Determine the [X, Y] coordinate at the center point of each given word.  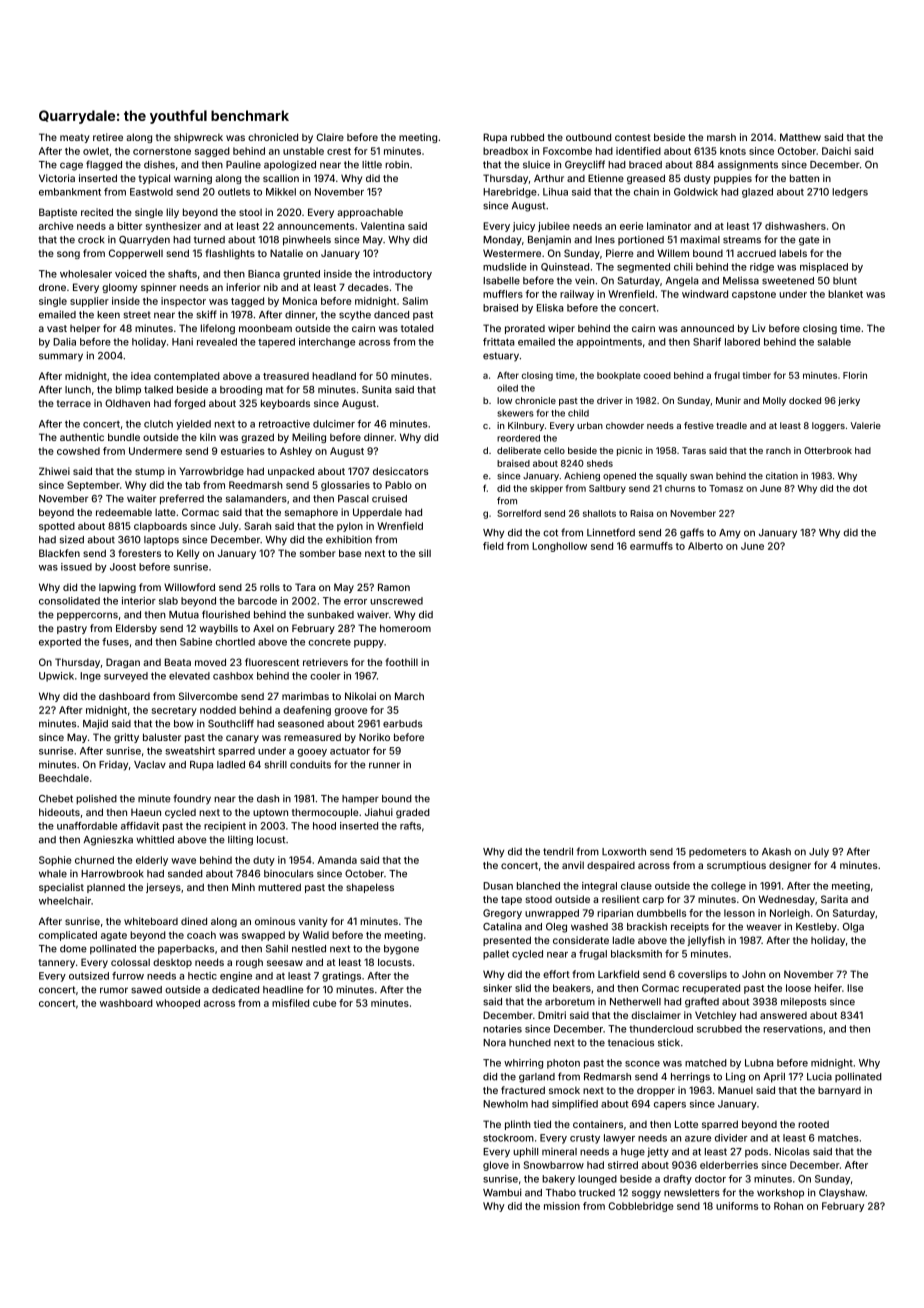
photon [563, 1064]
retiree [108, 137]
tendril [558, 852]
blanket [845, 294]
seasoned [301, 724]
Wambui [502, 1192]
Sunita [377, 389]
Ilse [855, 988]
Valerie [866, 425]
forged [189, 404]
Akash [776, 852]
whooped [178, 1004]
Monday [502, 241]
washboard [126, 1003]
